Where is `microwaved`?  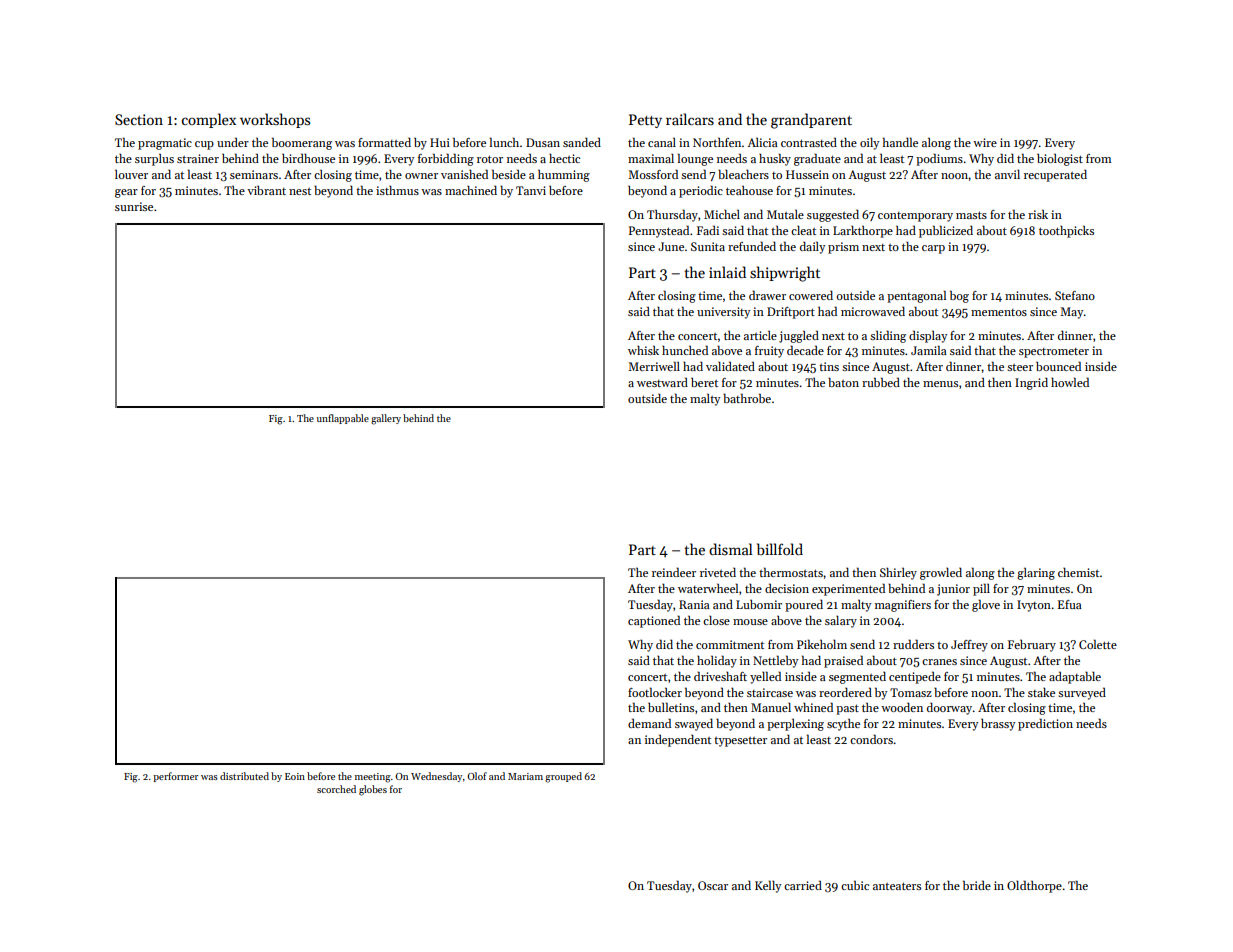
microwaved is located at coordinates (873, 311).
